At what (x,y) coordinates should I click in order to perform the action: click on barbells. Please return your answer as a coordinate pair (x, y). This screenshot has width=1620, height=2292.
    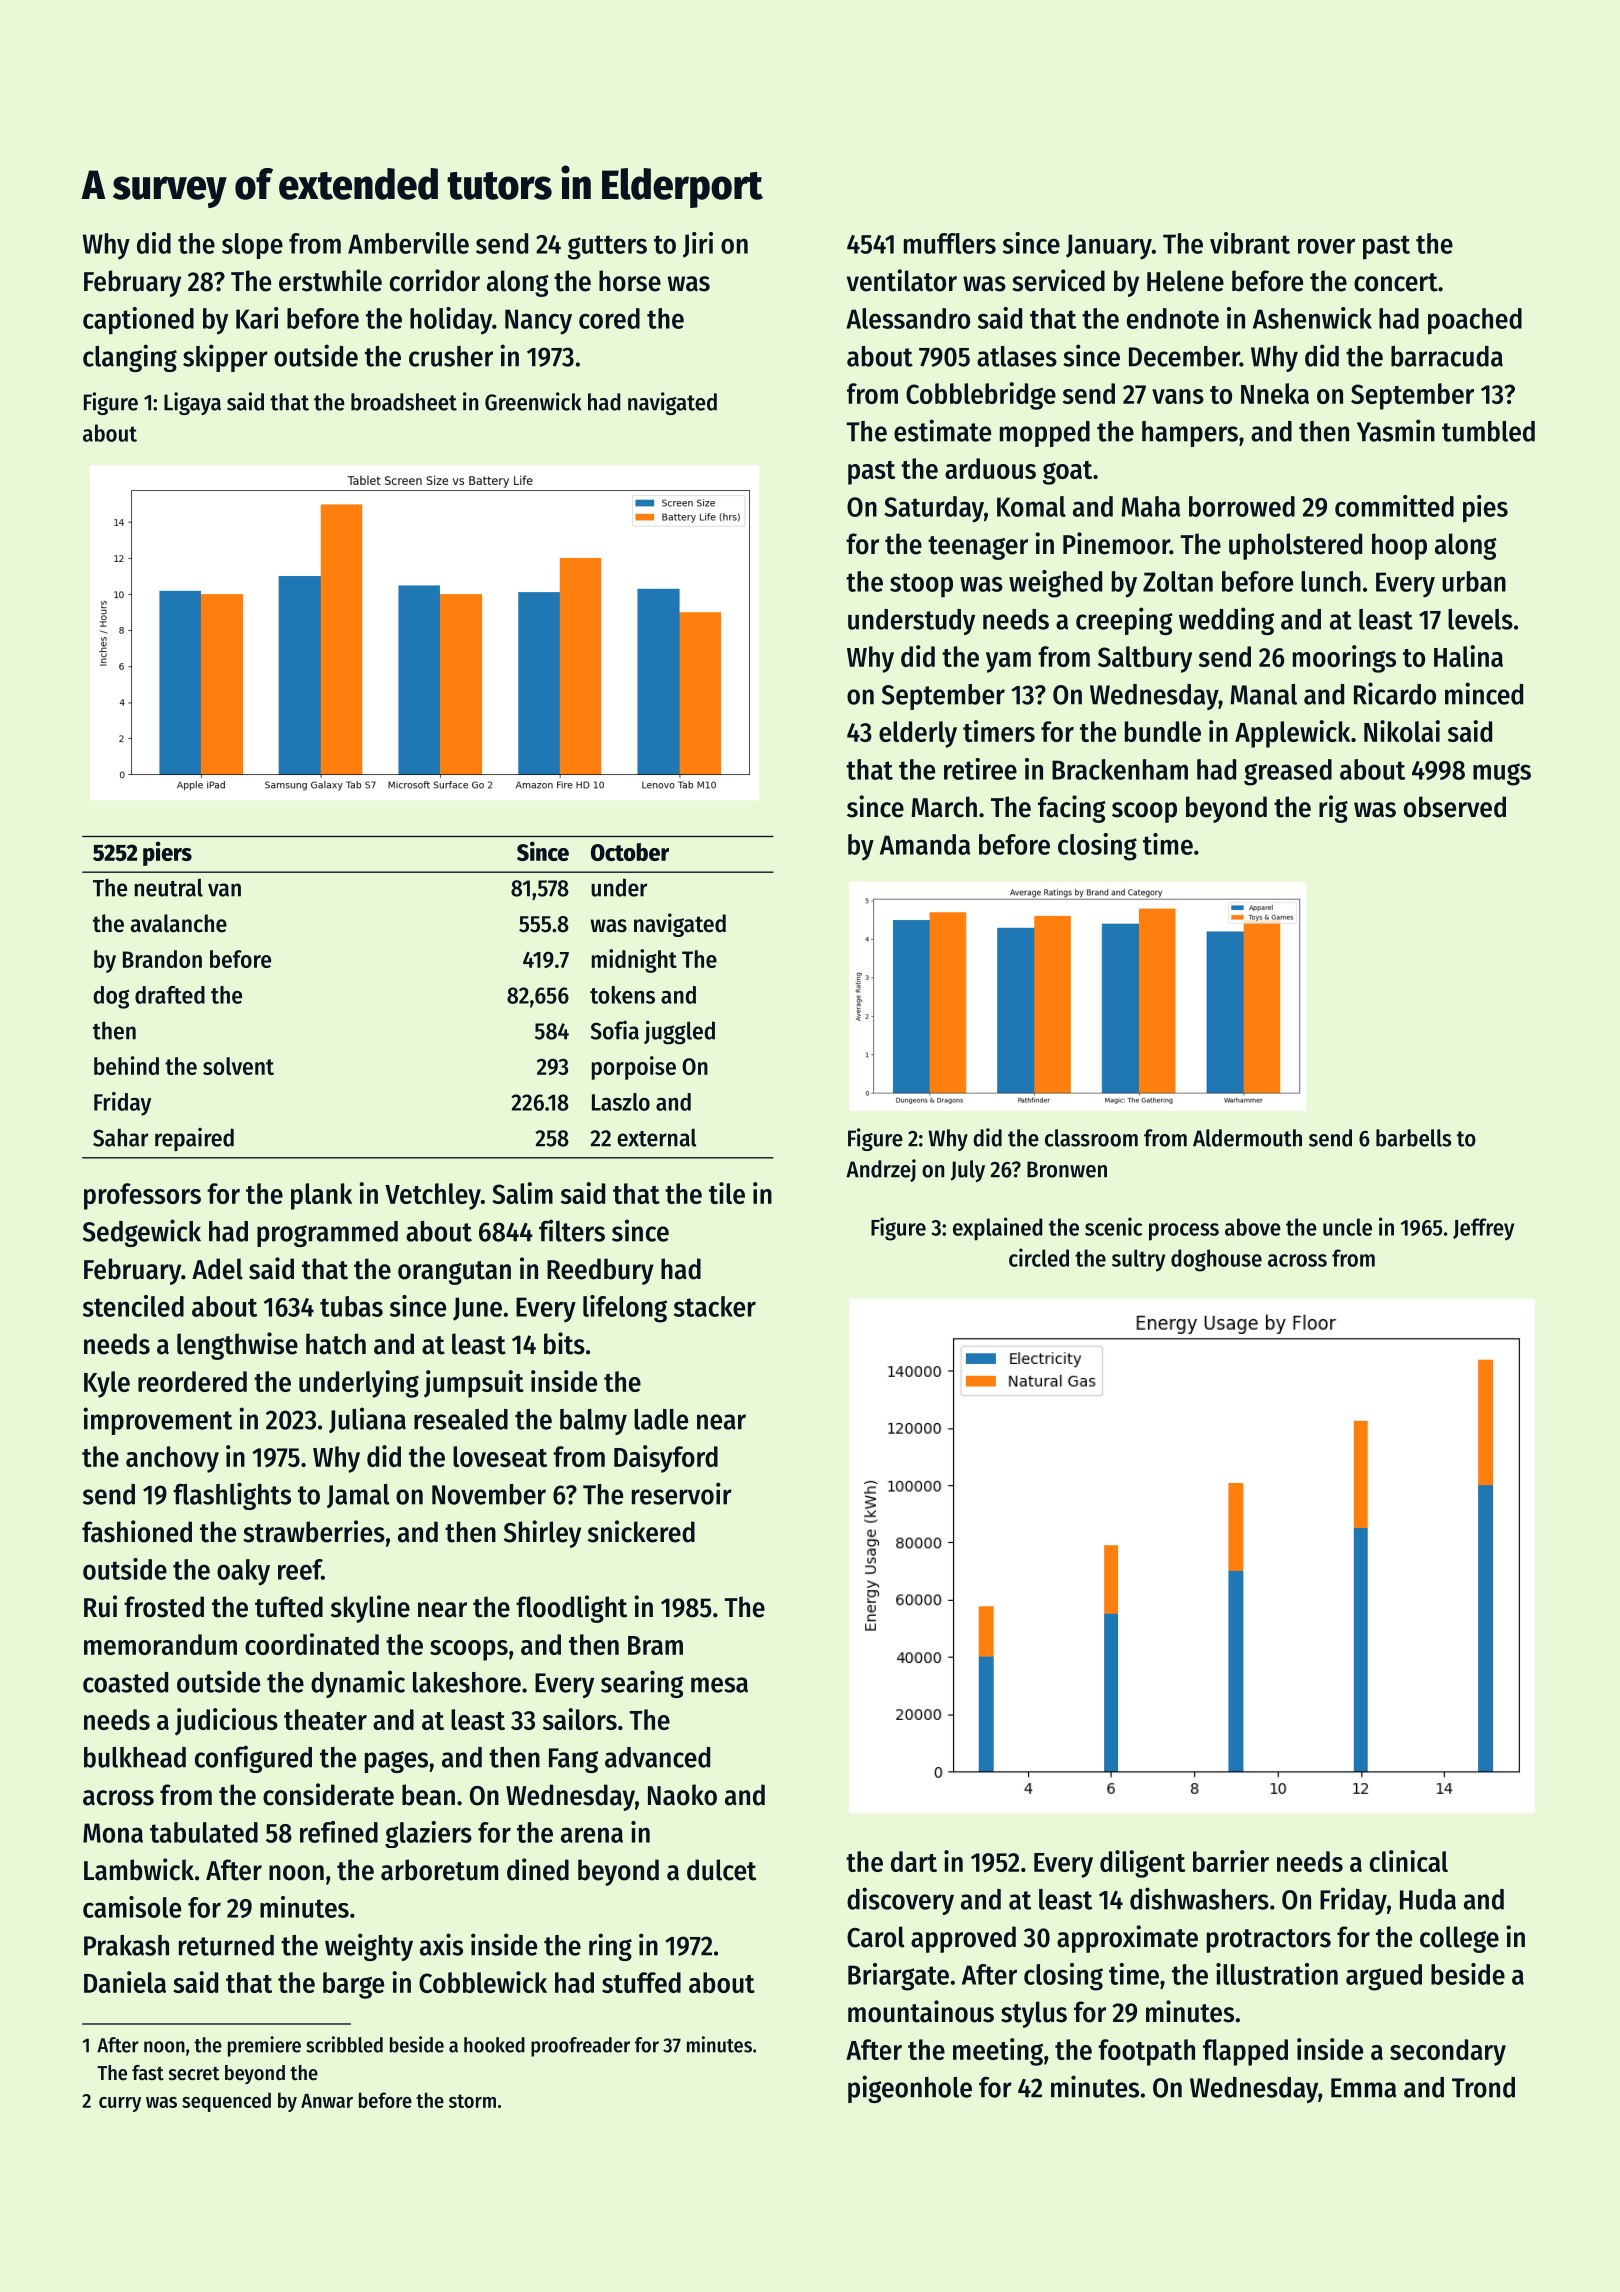
    Looking at the image, I should click on (1413, 1138).
